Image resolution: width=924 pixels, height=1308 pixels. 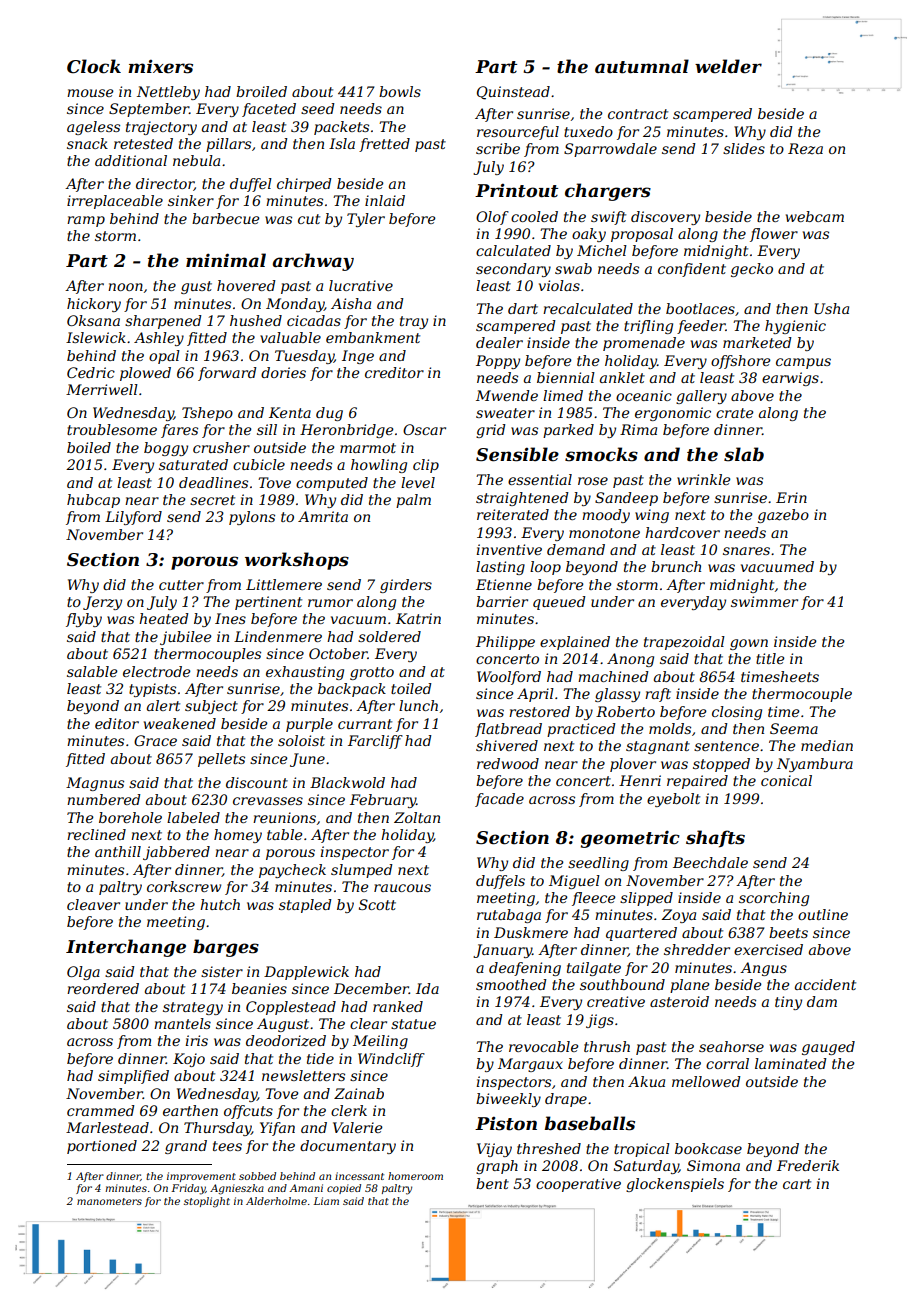 I want to click on crammed, so click(x=101, y=1110).
